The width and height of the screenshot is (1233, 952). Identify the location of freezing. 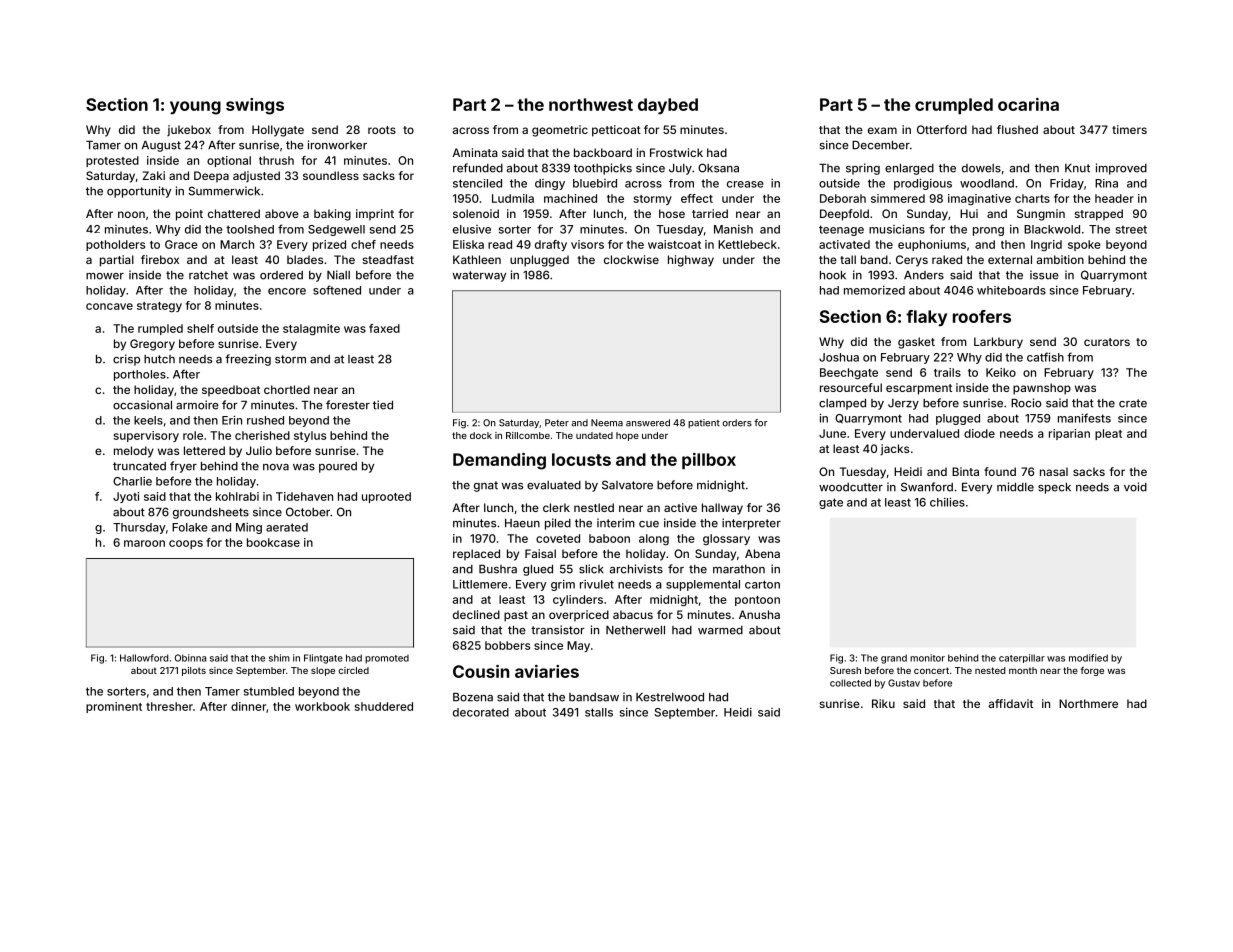
(248, 360).
